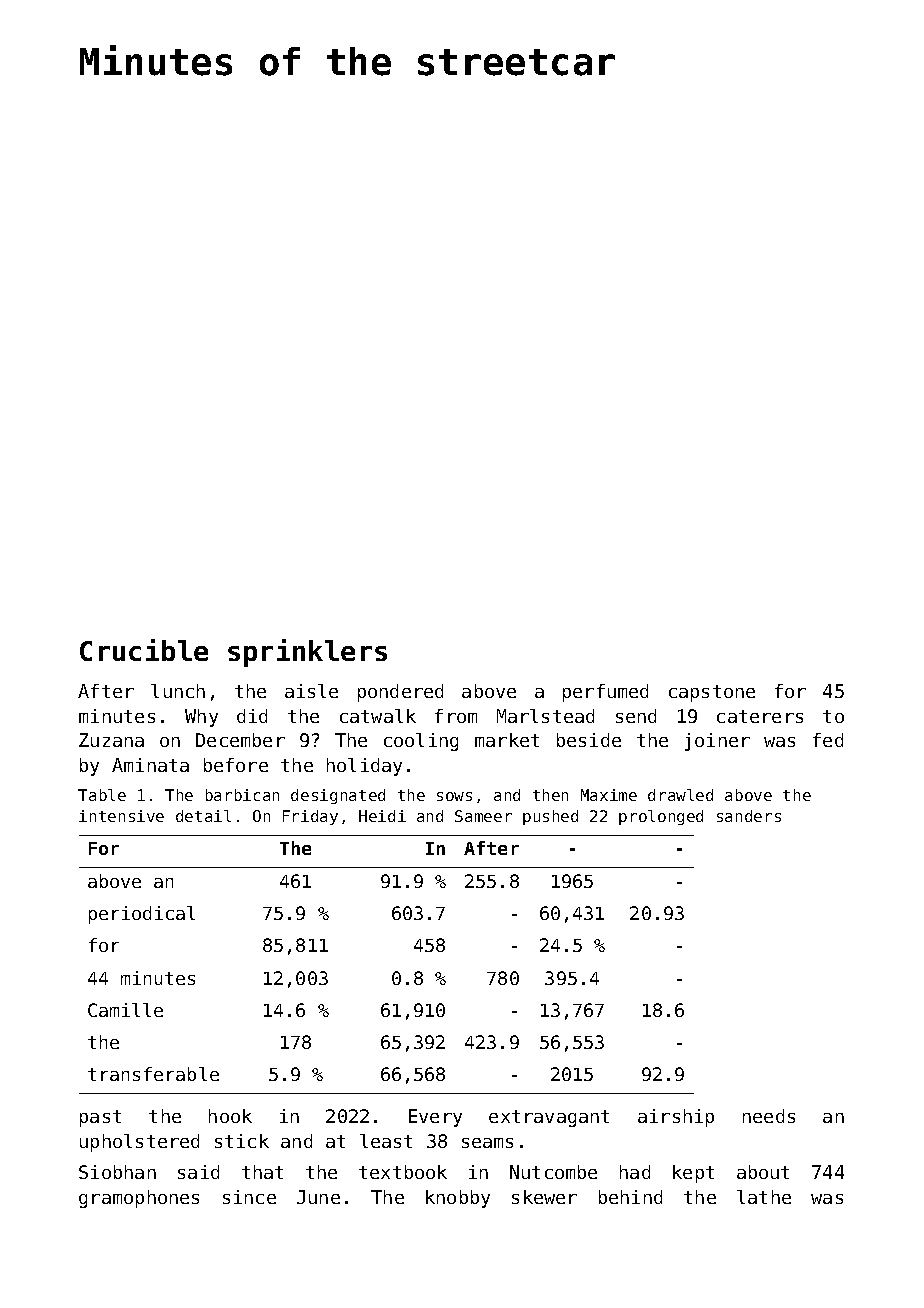  What do you see at coordinates (676, 1118) in the page?
I see `airship` at bounding box center [676, 1118].
